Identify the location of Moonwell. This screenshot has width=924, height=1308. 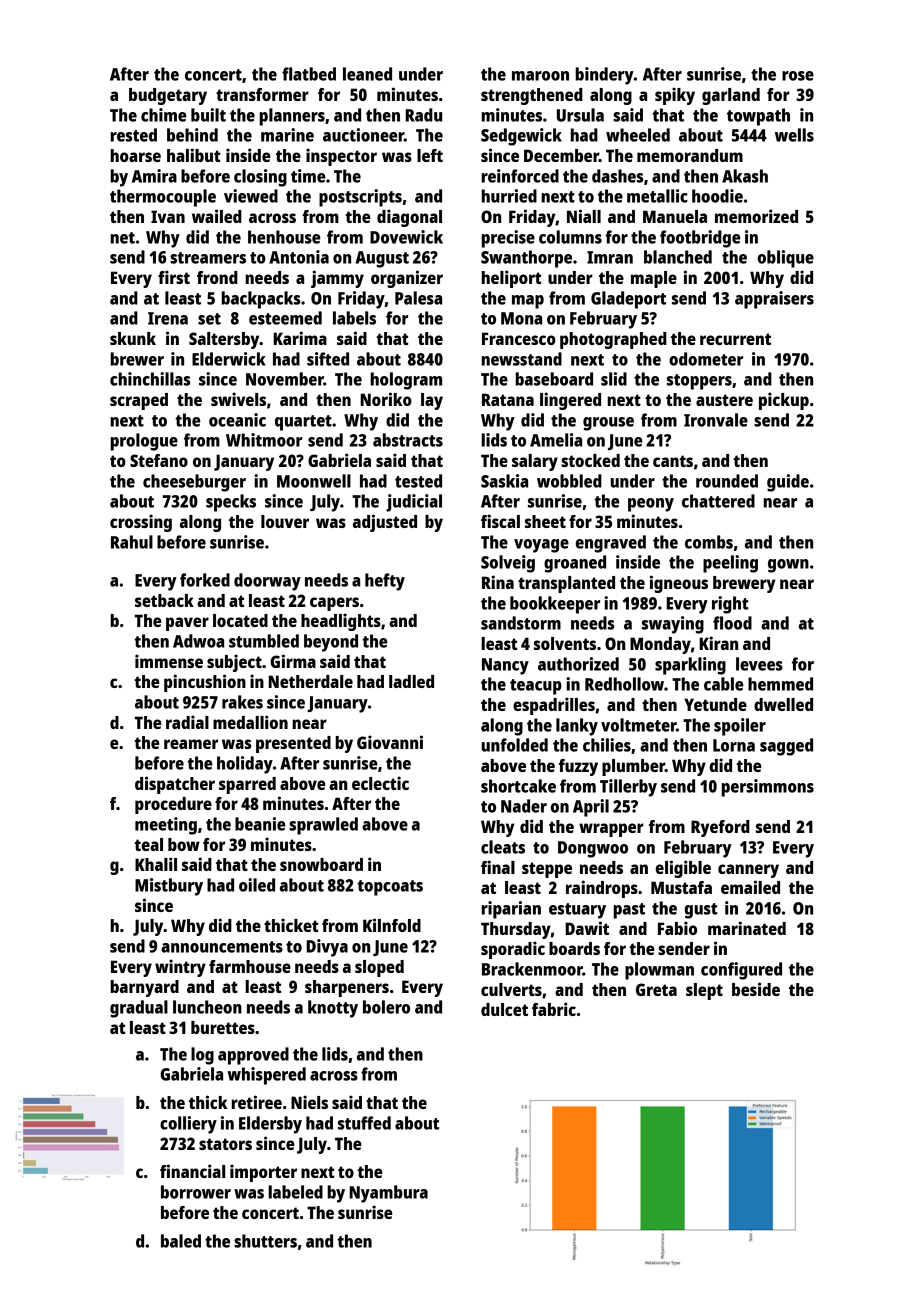
(314, 481).
